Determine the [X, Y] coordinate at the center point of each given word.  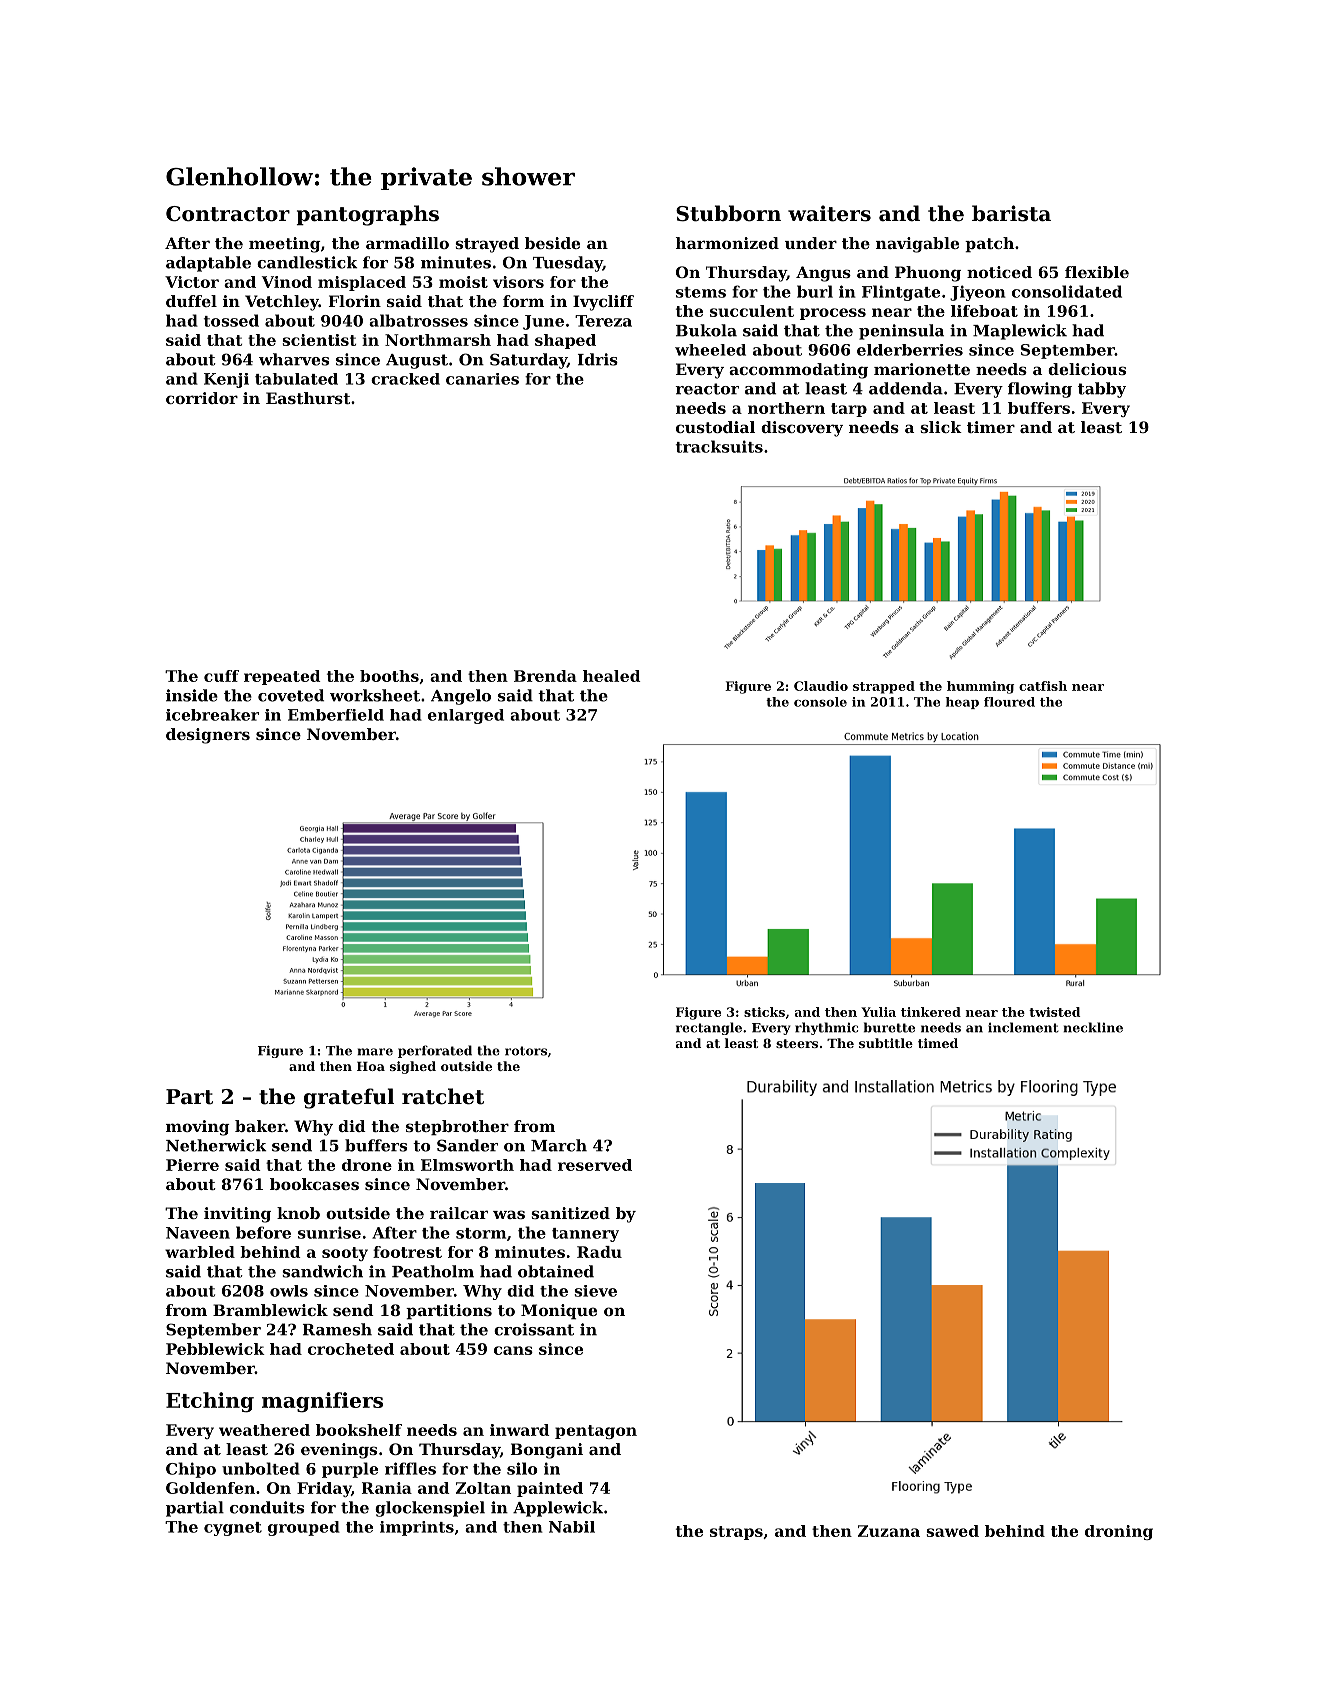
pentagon [596, 1432]
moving [198, 1128]
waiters [829, 213]
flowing [1040, 390]
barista [1011, 213]
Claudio [821, 686]
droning [1119, 1532]
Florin [355, 301]
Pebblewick [215, 1349]
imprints [417, 1528]
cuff [221, 676]
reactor [707, 389]
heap [962, 703]
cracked [405, 379]
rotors [526, 1051]
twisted [1054, 1012]
